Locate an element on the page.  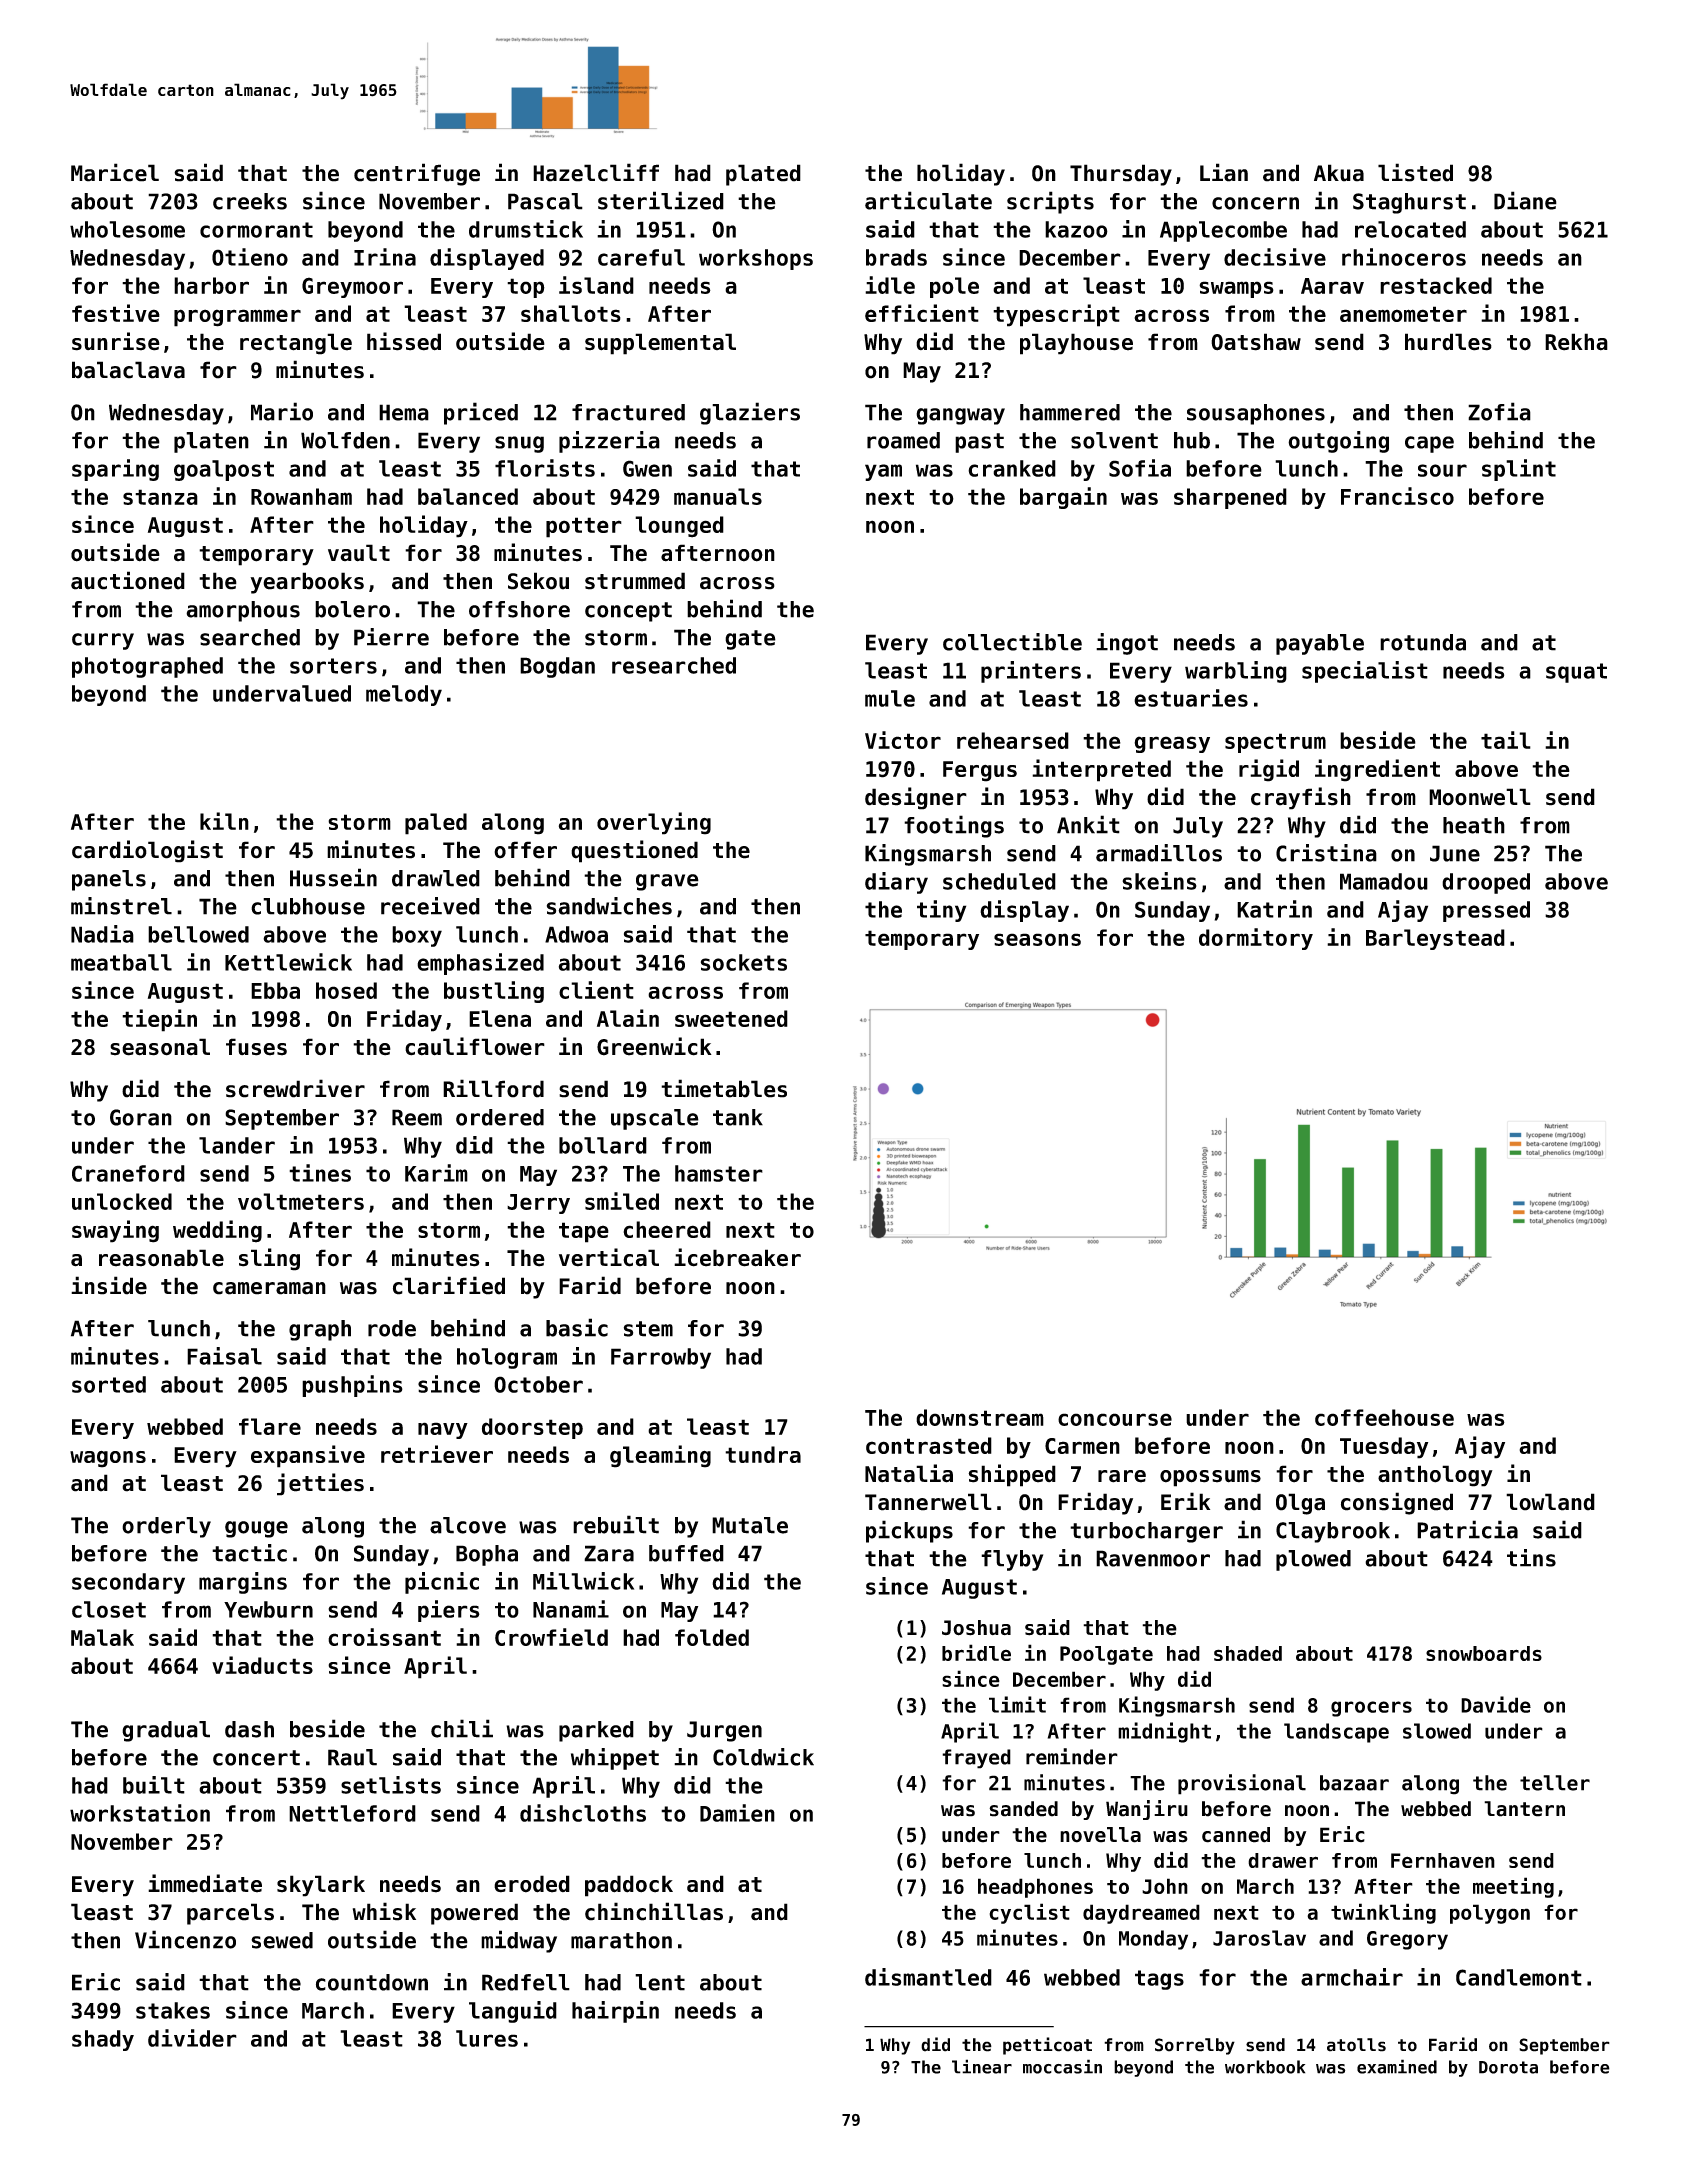
Rowanham is located at coordinates (301, 496).
